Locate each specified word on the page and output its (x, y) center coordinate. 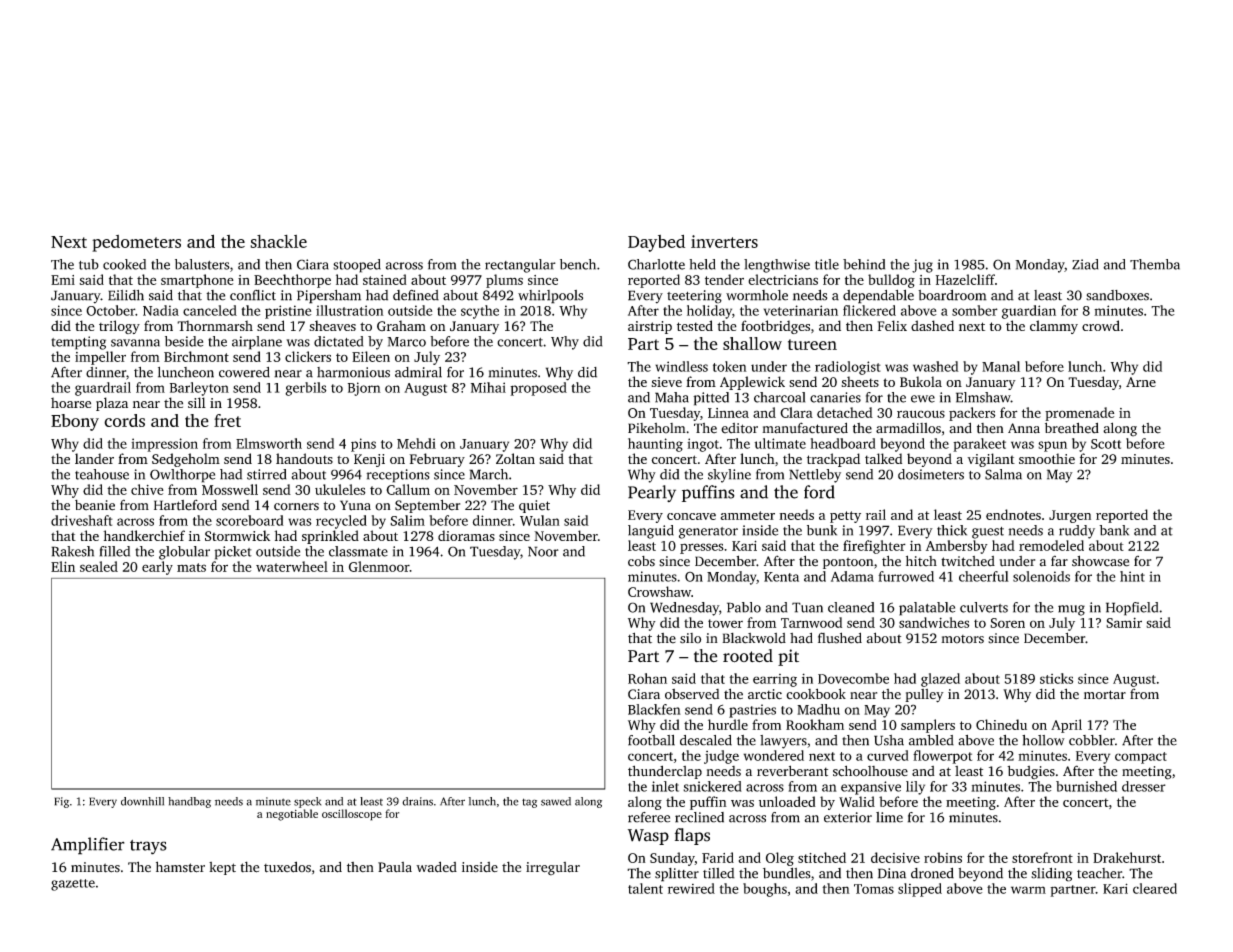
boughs (765, 890)
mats (191, 567)
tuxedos (287, 867)
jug (922, 266)
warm (1028, 890)
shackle (278, 241)
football (651, 740)
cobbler (1092, 740)
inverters (724, 241)
